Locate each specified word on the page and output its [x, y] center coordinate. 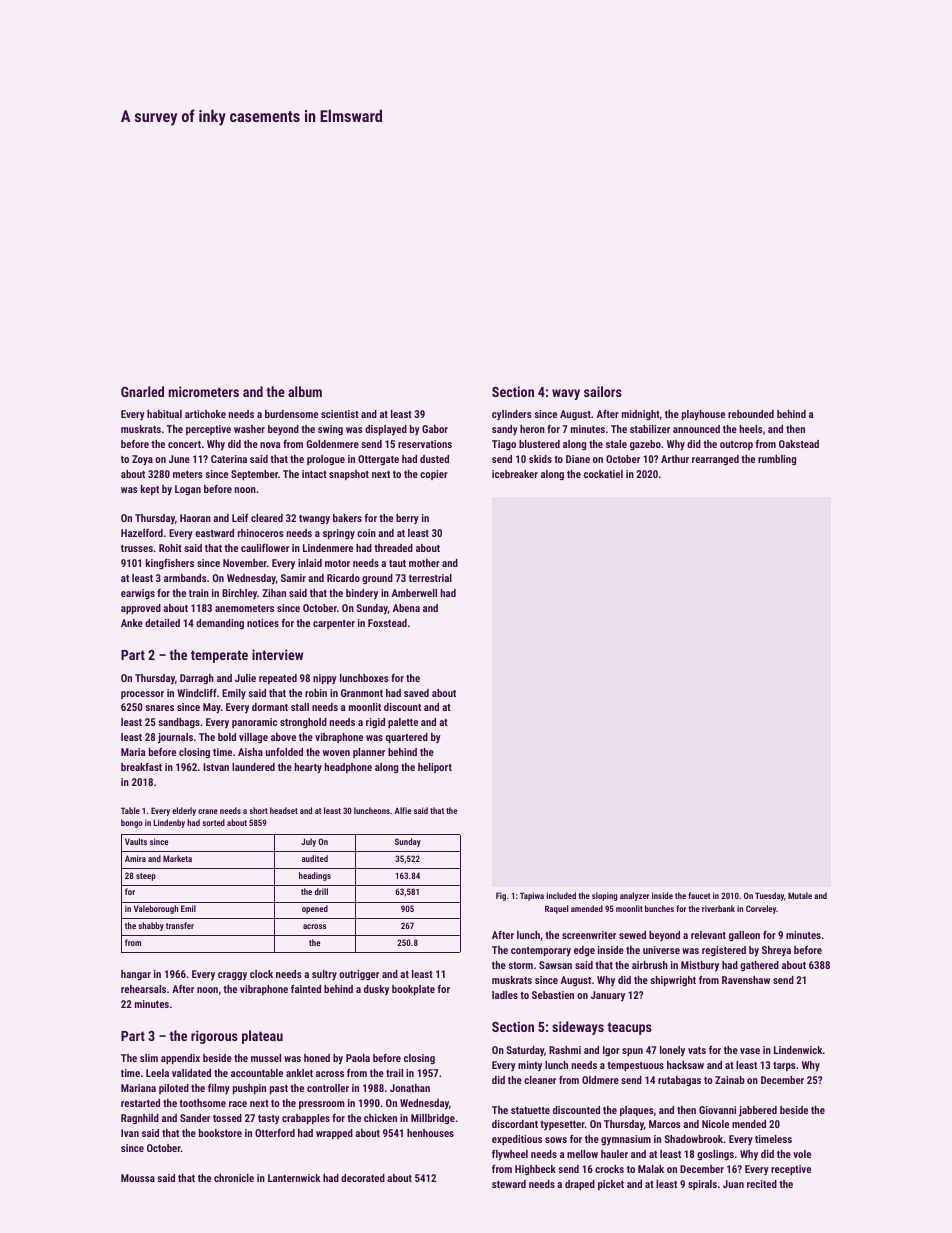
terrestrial [430, 578]
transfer [180, 925]
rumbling [777, 460]
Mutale [800, 895]
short [258, 810]
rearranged [715, 460]
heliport [435, 768]
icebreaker [515, 474]
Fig [501, 896]
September [254, 475]
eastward [214, 533]
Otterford [275, 1133]
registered [724, 951]
